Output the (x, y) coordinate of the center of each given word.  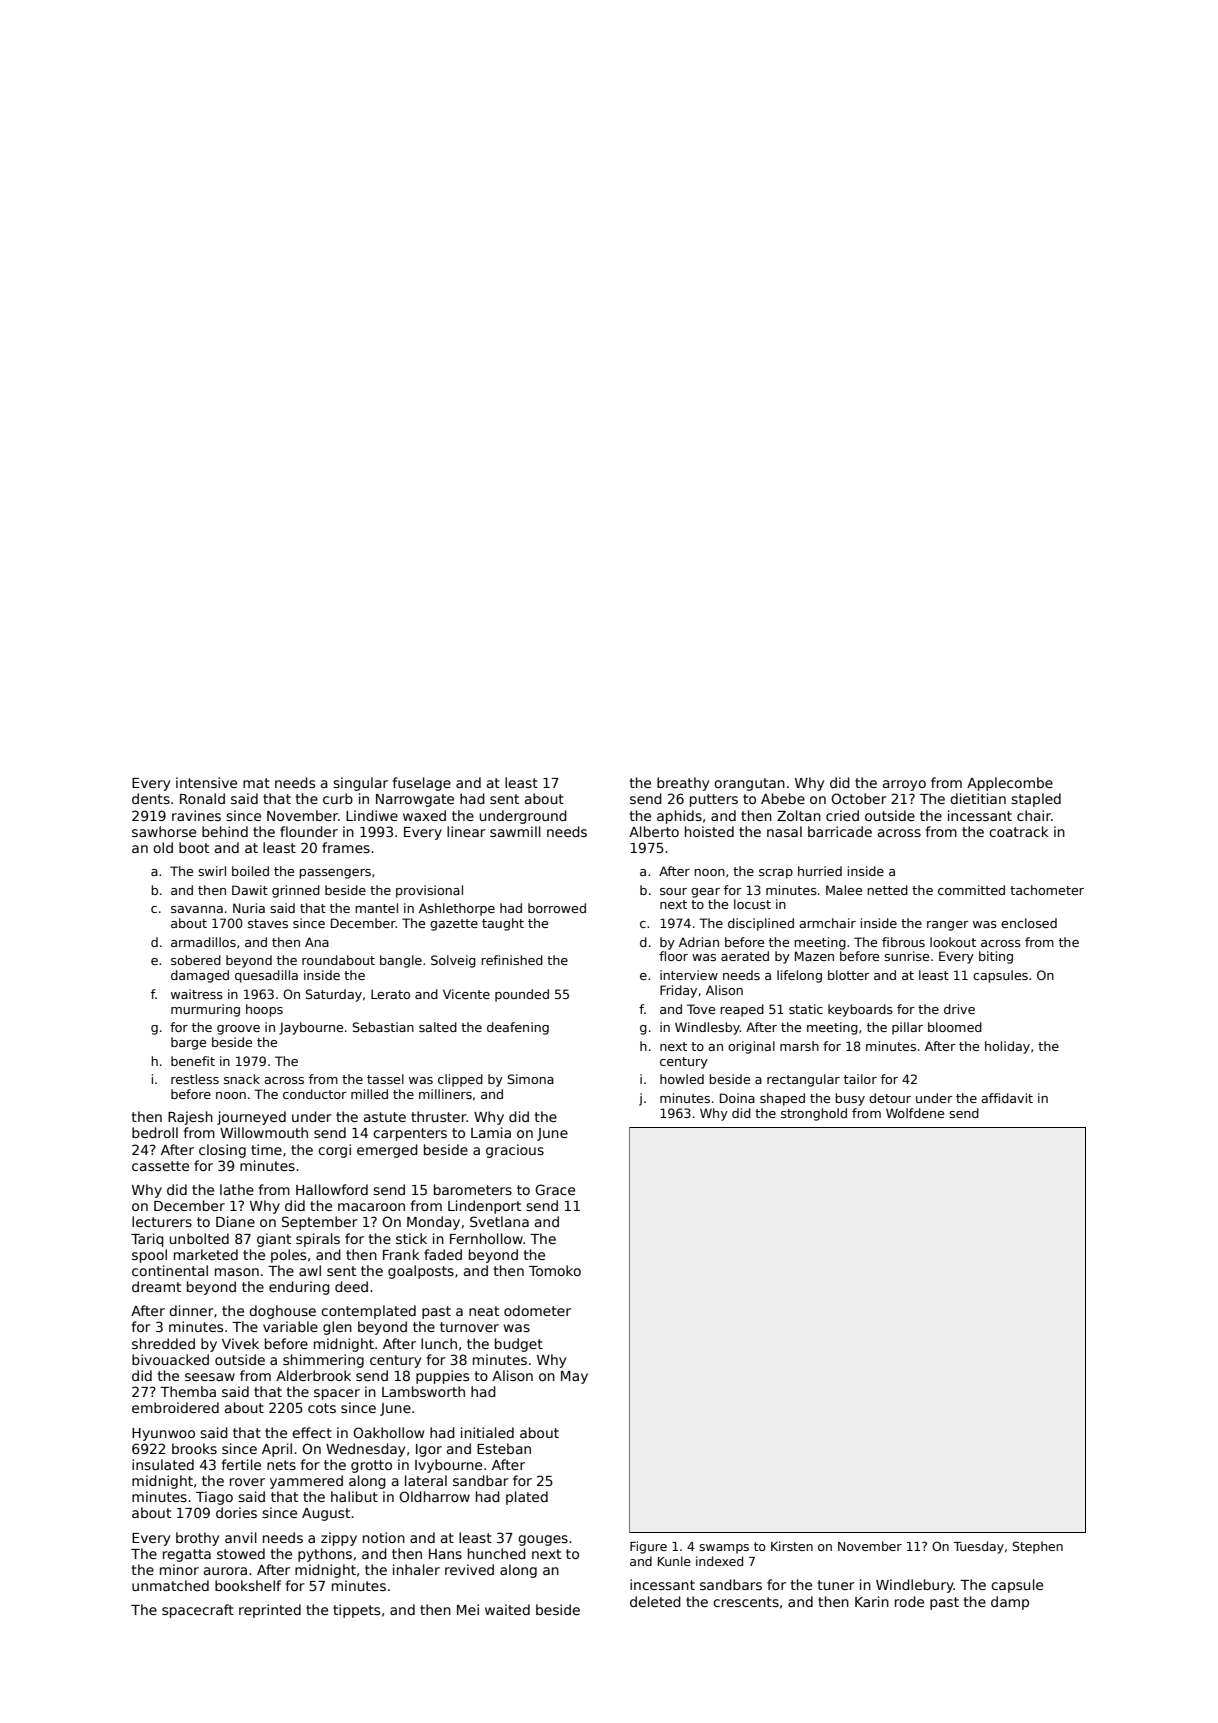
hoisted (709, 831)
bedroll (155, 1132)
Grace (555, 1189)
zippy (339, 1539)
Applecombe (1010, 784)
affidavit (1007, 1098)
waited (507, 1609)
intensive (206, 782)
